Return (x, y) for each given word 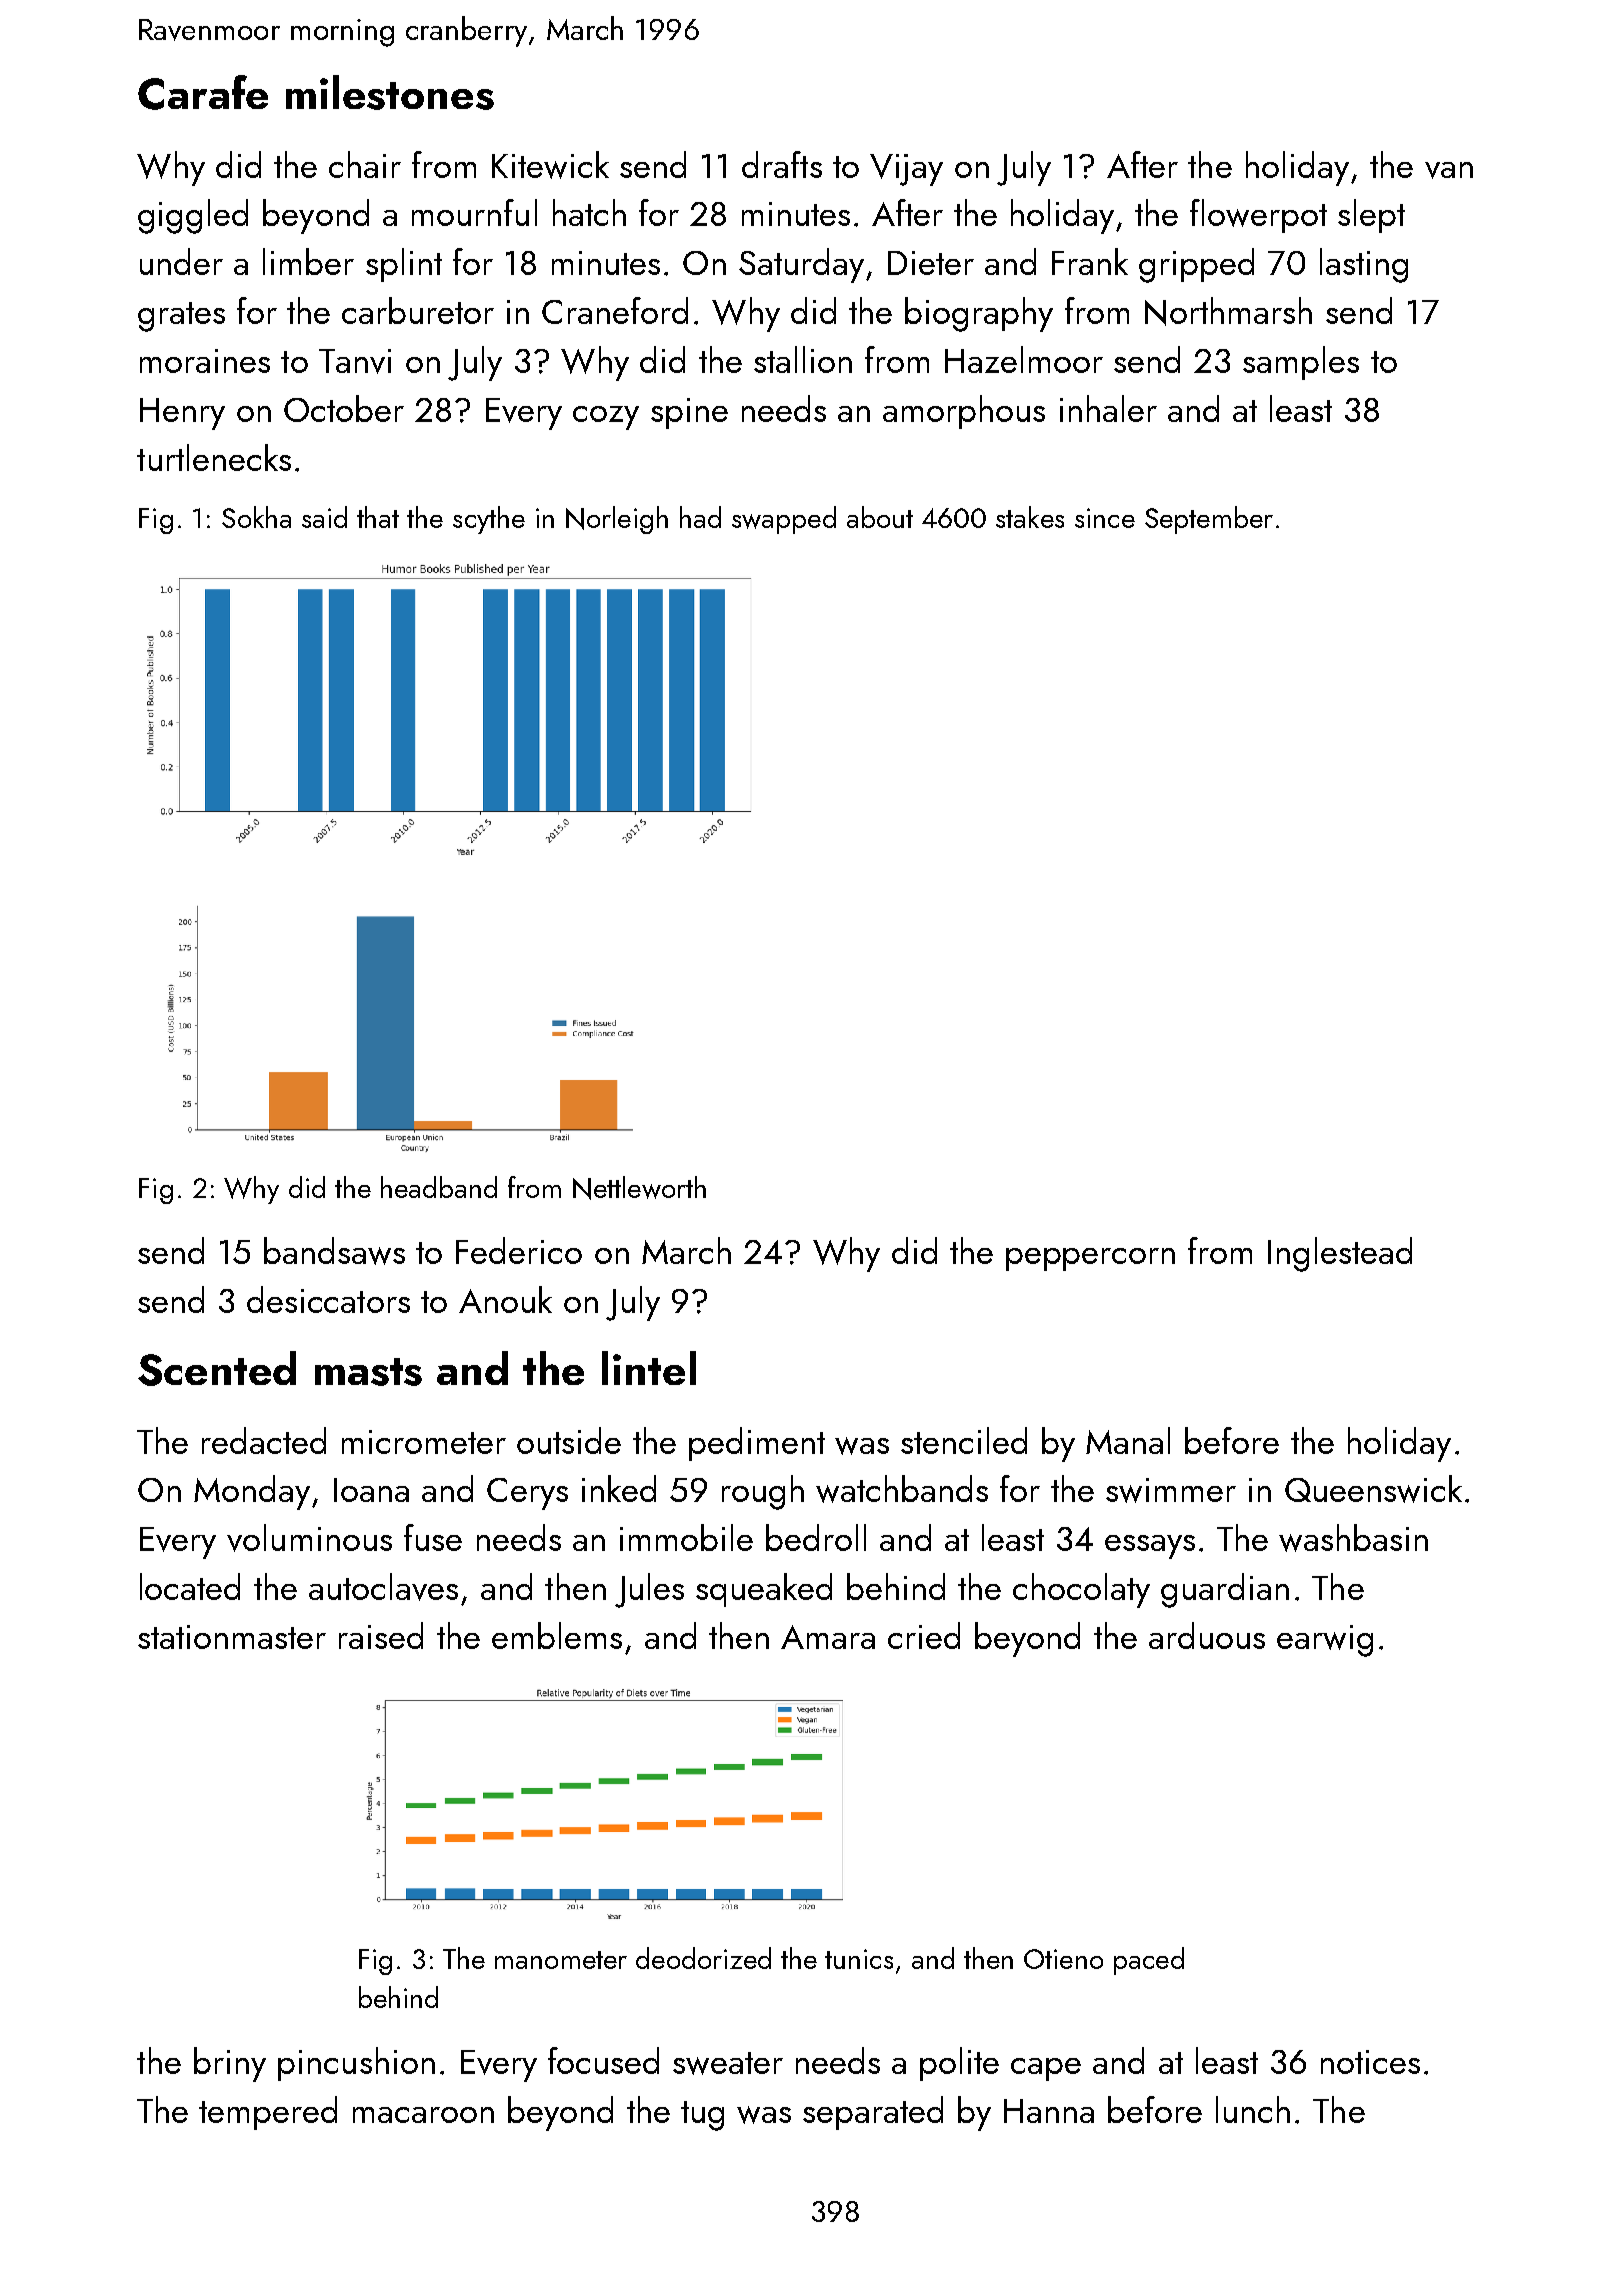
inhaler (1108, 408)
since (1105, 518)
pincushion (356, 2064)
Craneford (615, 310)
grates (181, 317)
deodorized (703, 1958)
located (190, 1586)
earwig (1325, 1641)
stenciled (964, 1440)
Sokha (256, 517)
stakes (1030, 517)
